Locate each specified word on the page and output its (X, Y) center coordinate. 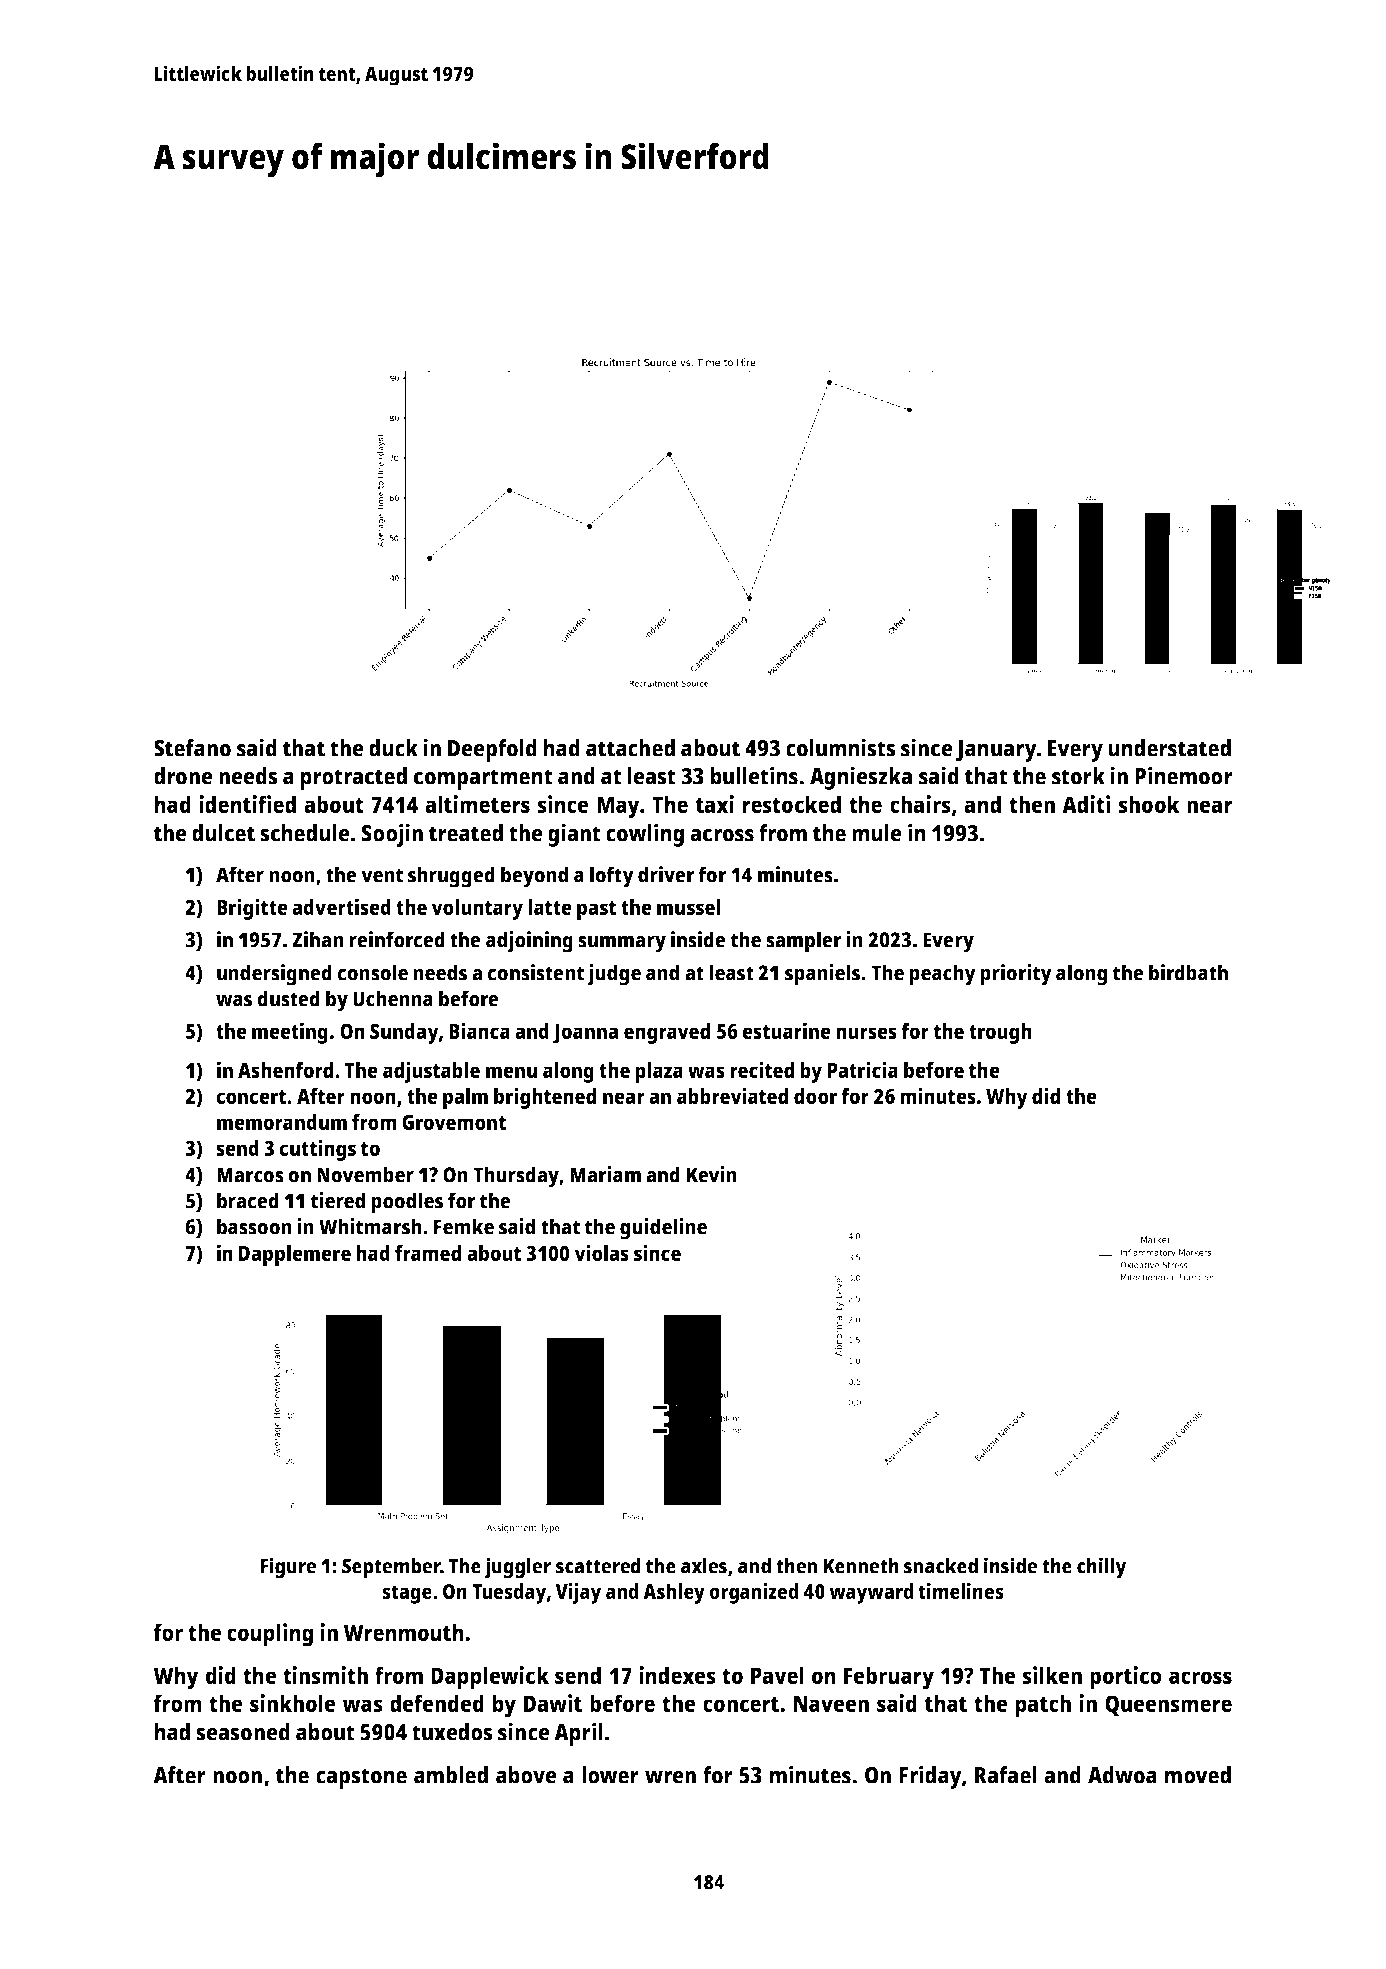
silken (1052, 1675)
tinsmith (325, 1675)
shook (1149, 804)
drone (183, 776)
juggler (517, 1568)
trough (1000, 1033)
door (816, 1096)
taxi (715, 804)
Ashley (674, 1593)
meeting (290, 1033)
